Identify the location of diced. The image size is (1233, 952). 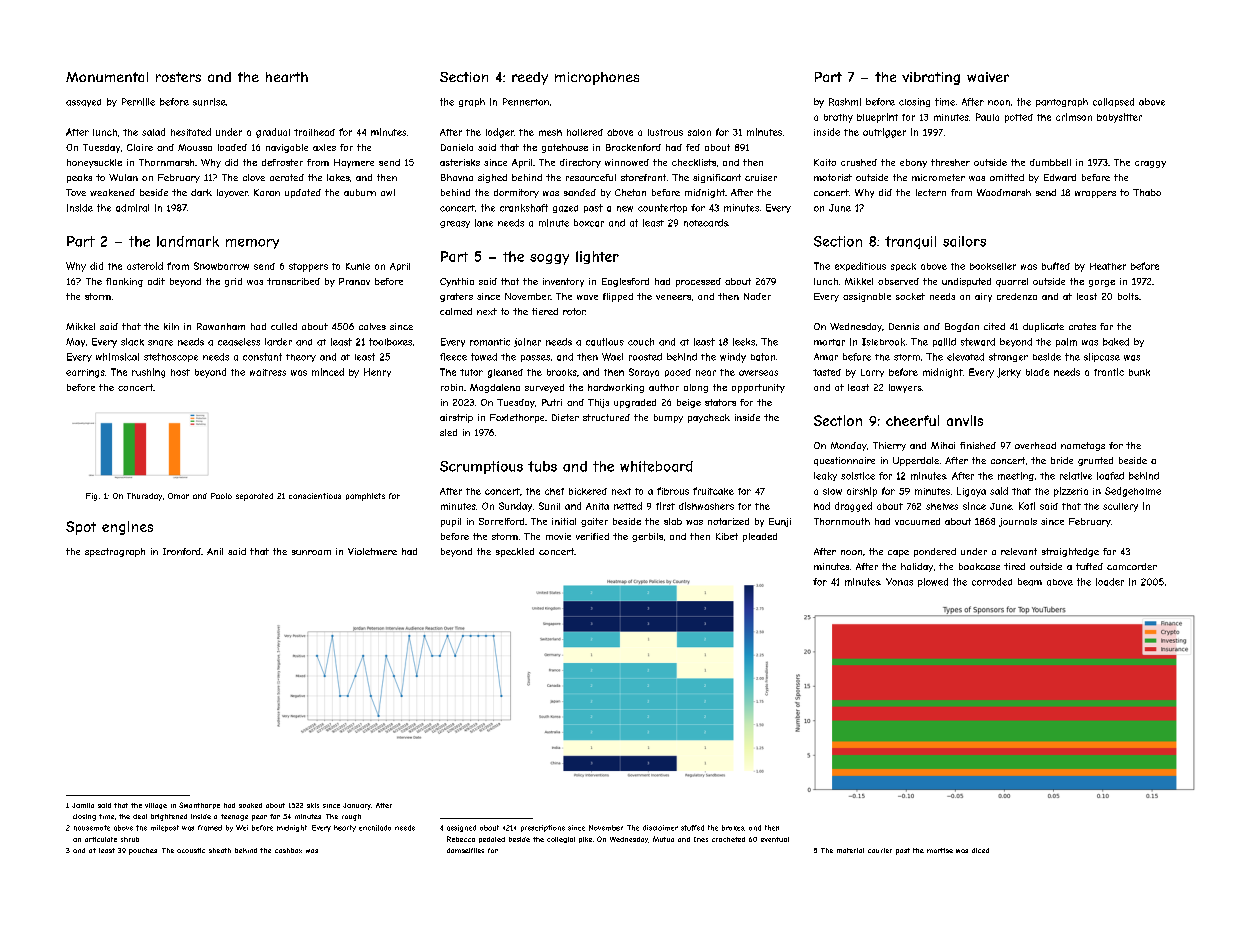
(980, 850).
